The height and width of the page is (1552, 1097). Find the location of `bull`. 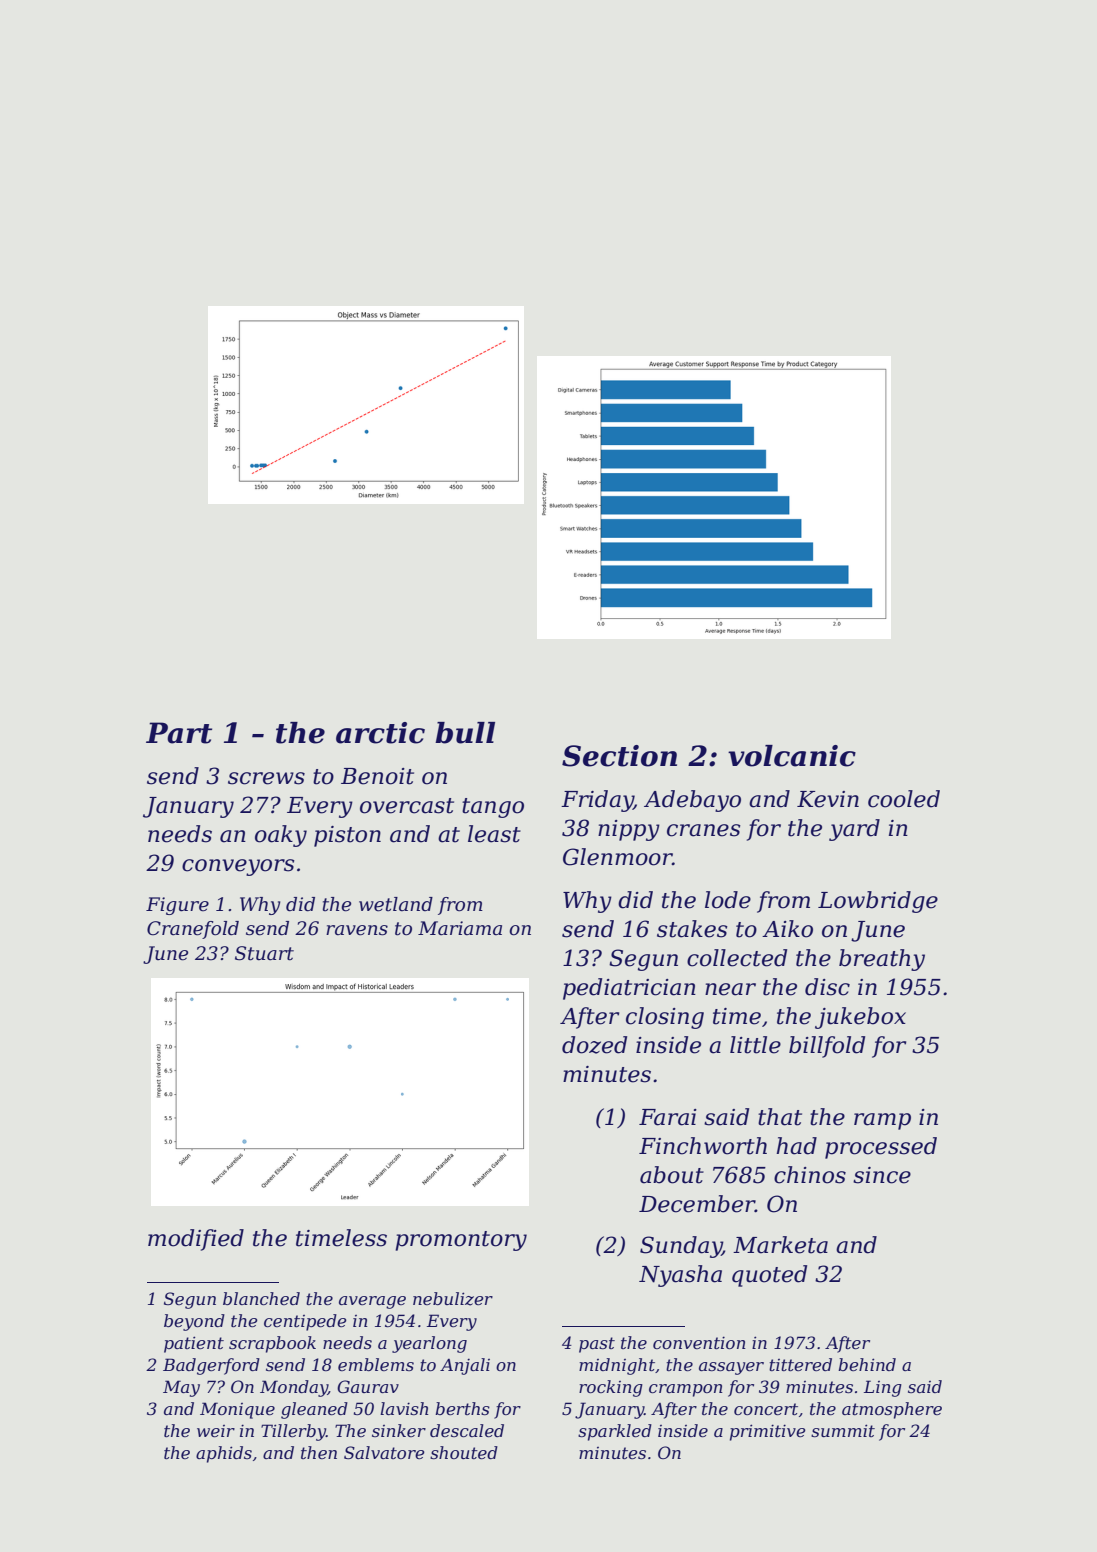

bull is located at coordinates (465, 733).
